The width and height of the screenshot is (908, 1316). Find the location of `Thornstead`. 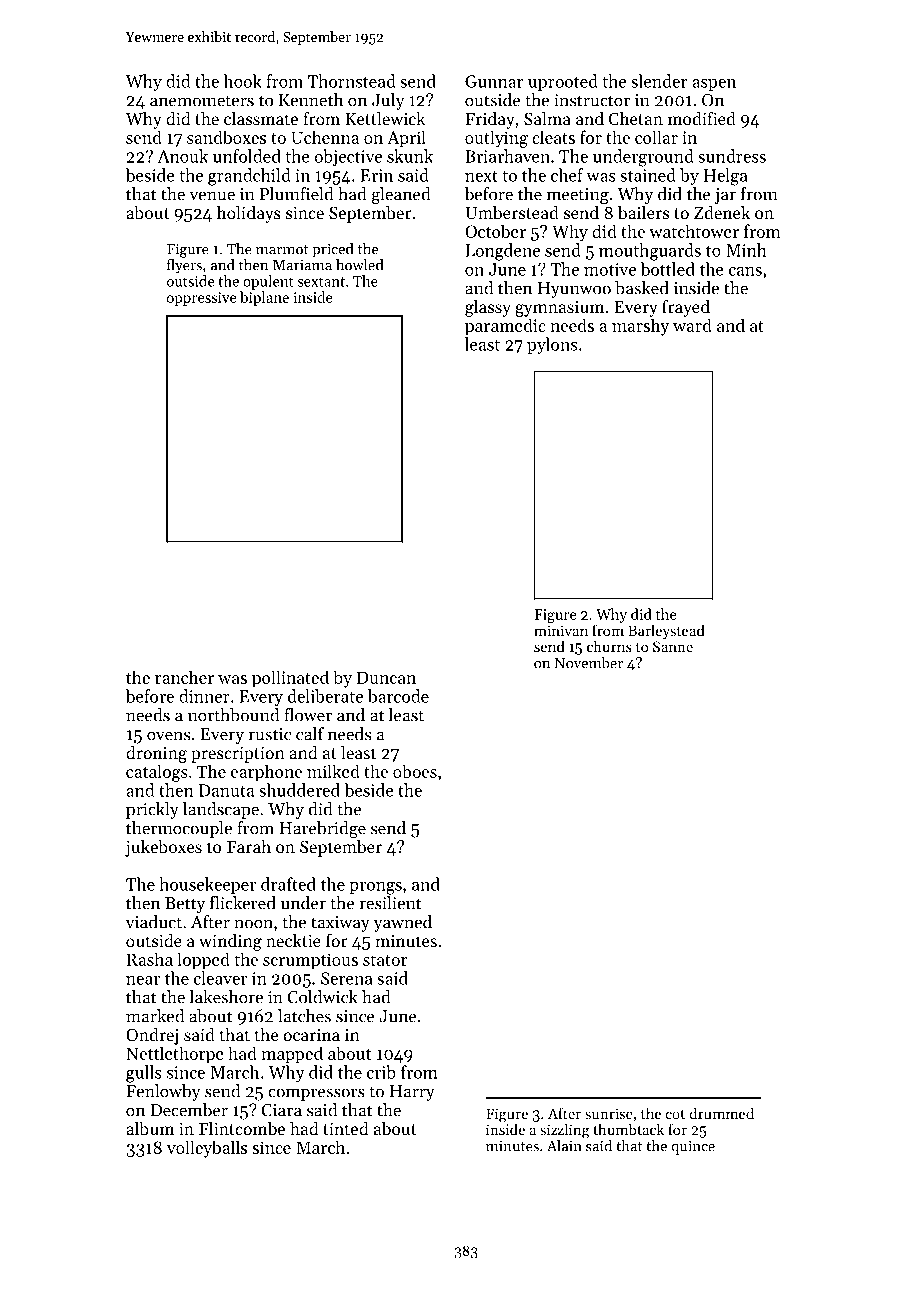

Thornstead is located at coordinates (352, 81).
